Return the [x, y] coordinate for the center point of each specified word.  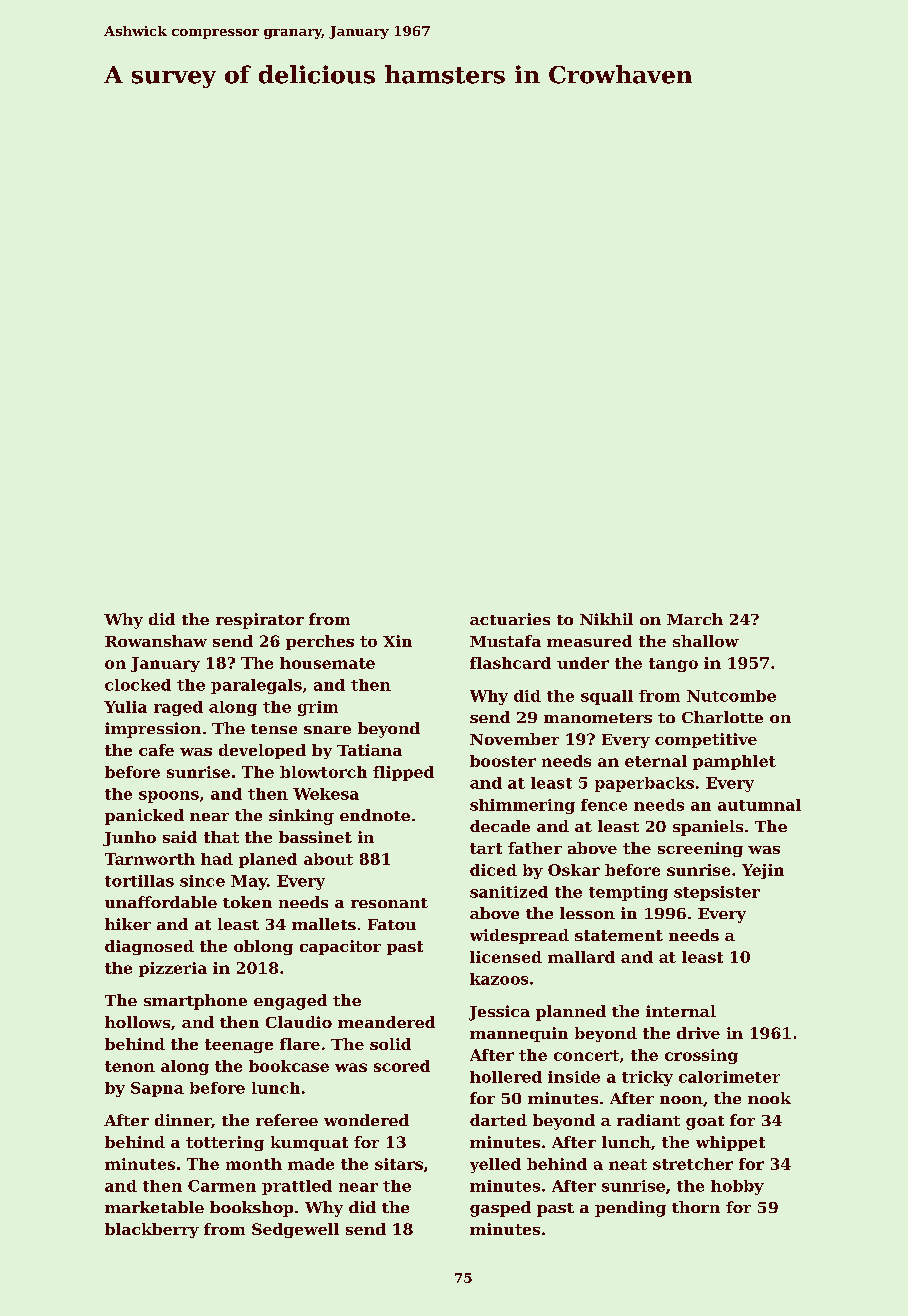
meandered [386, 1022]
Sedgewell [295, 1230]
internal [681, 1011]
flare [300, 1044]
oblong [263, 947]
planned [571, 1013]
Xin [397, 641]
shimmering [522, 806]
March [695, 619]
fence [604, 805]
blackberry [152, 1230]
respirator [260, 621]
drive [698, 1033]
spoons [169, 797]
